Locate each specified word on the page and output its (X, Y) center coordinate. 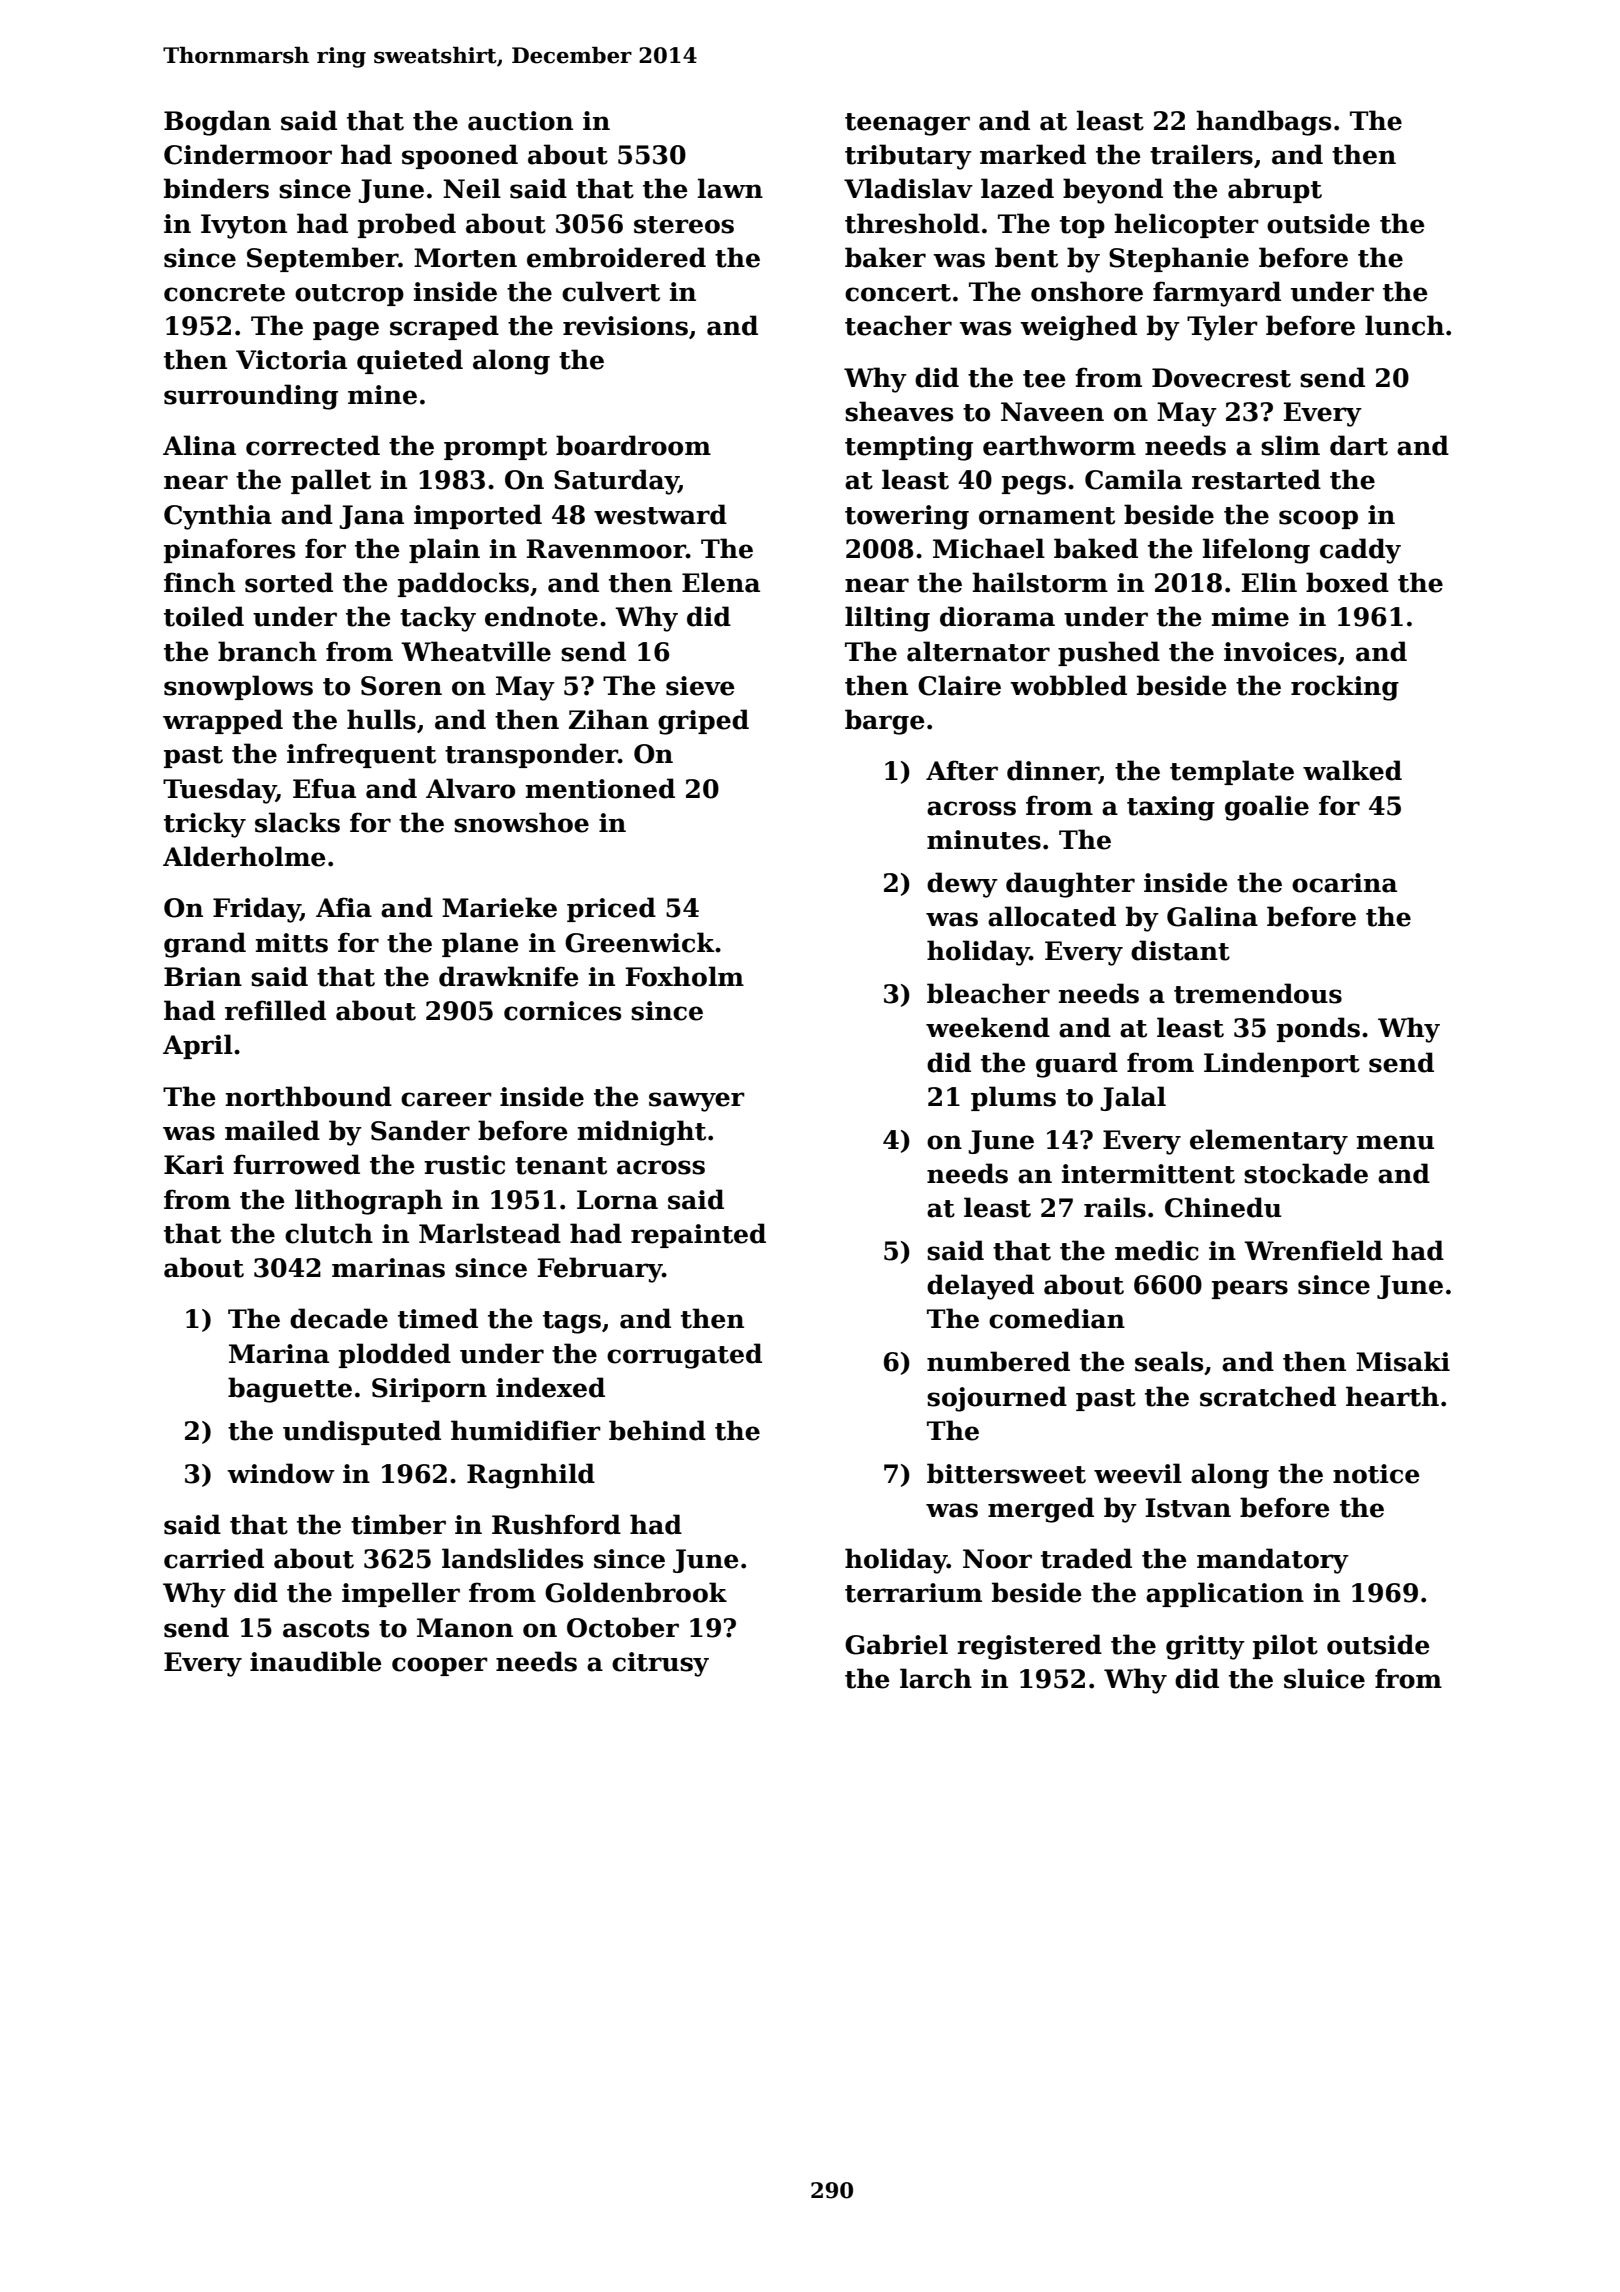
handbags (1263, 123)
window (281, 1473)
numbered (998, 1361)
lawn (730, 188)
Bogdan (217, 123)
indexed (550, 1387)
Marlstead (490, 1233)
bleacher (988, 993)
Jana (371, 517)
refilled (275, 1010)
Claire (959, 685)
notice (1376, 1474)
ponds (1318, 1029)
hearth (1392, 1396)
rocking (1345, 688)
